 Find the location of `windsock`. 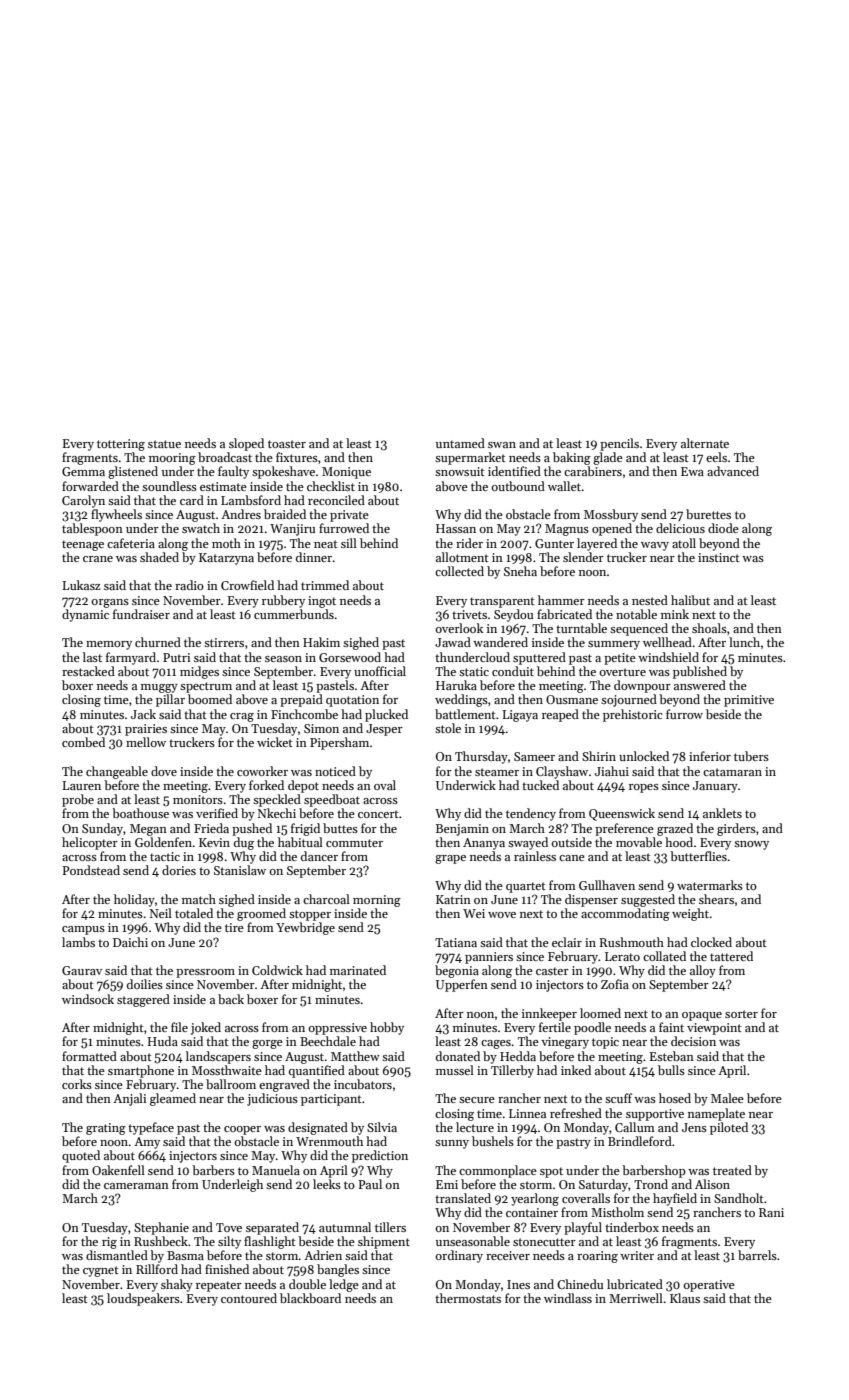

windsock is located at coordinates (88, 999).
